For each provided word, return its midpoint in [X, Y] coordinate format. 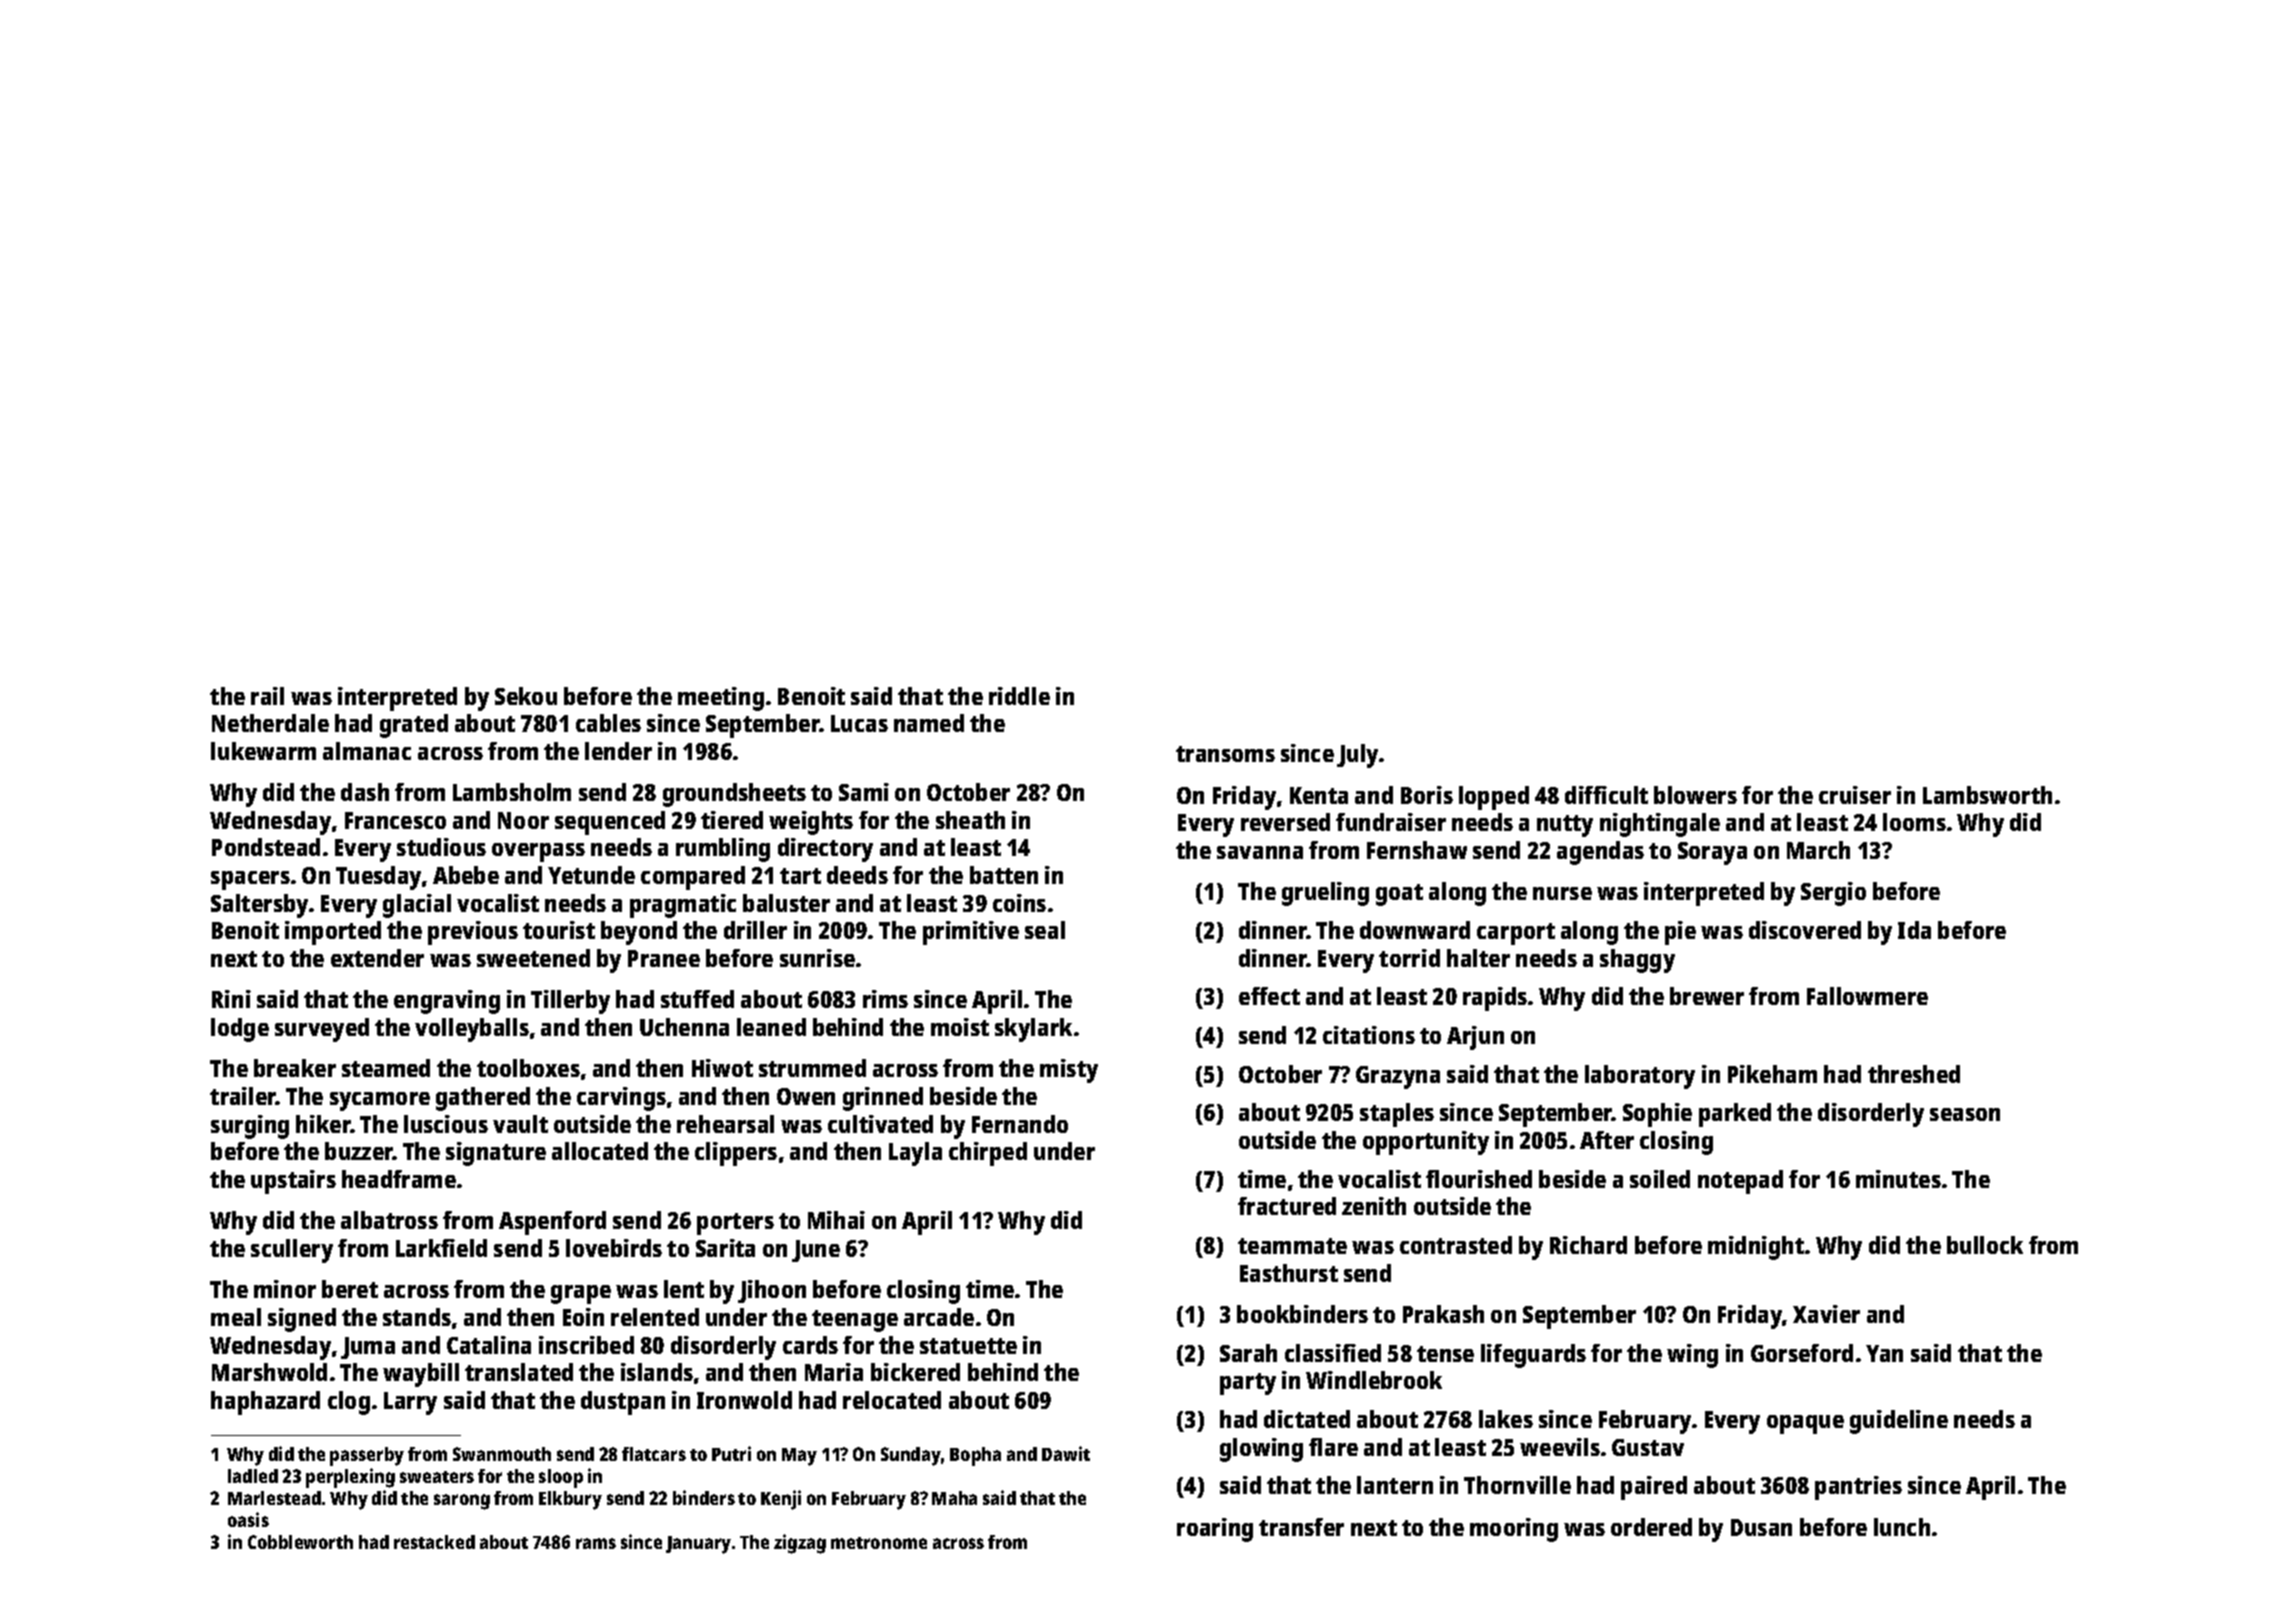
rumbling [723, 850]
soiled [1660, 1179]
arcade [939, 1317]
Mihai [836, 1220]
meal [236, 1317]
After [1607, 1140]
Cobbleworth [300, 1542]
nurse [1562, 893]
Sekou [526, 696]
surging [250, 1127]
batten [1004, 875]
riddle [1019, 696]
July [1358, 756]
